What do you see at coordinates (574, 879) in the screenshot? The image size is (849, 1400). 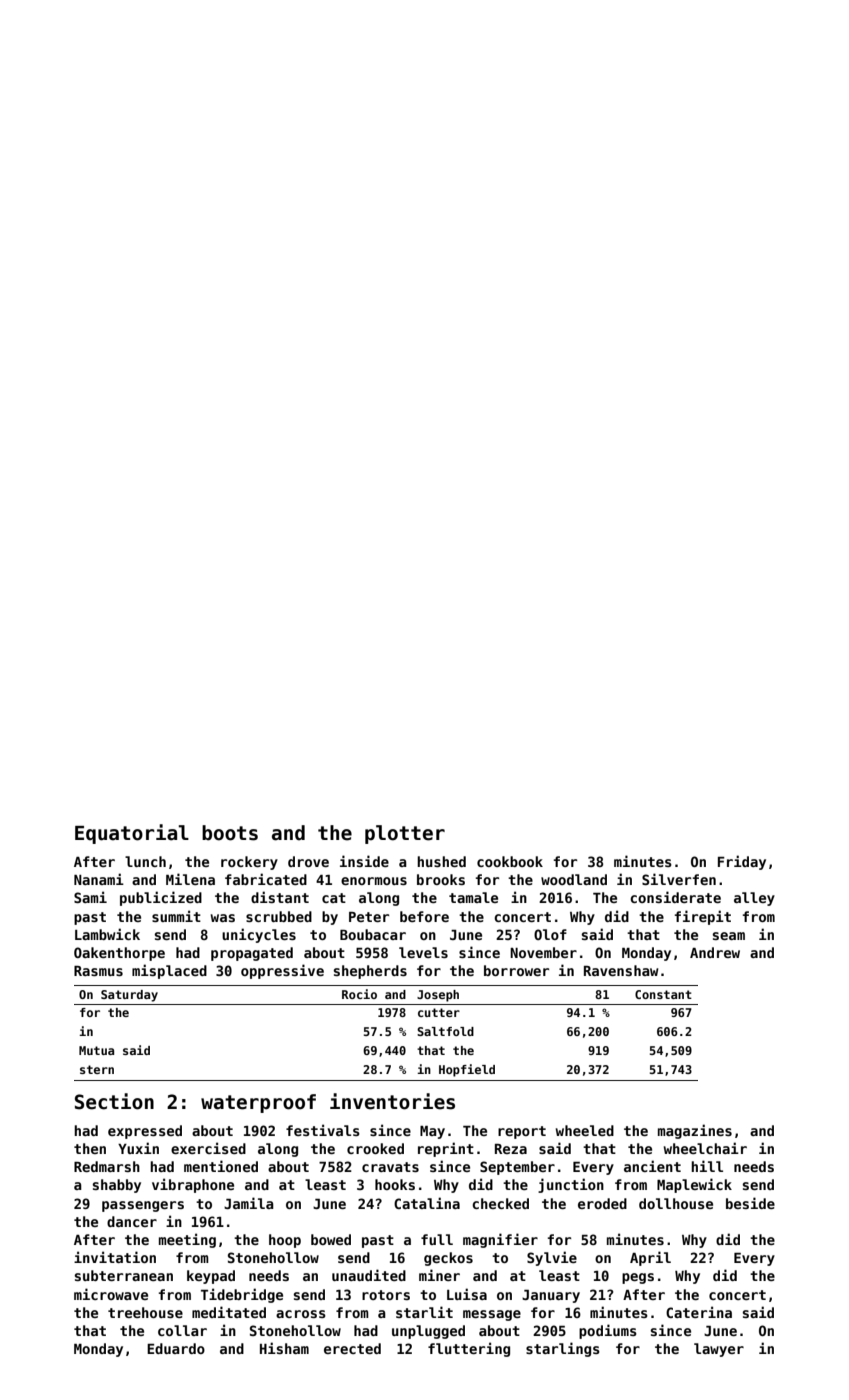 I see `woodland` at bounding box center [574, 879].
